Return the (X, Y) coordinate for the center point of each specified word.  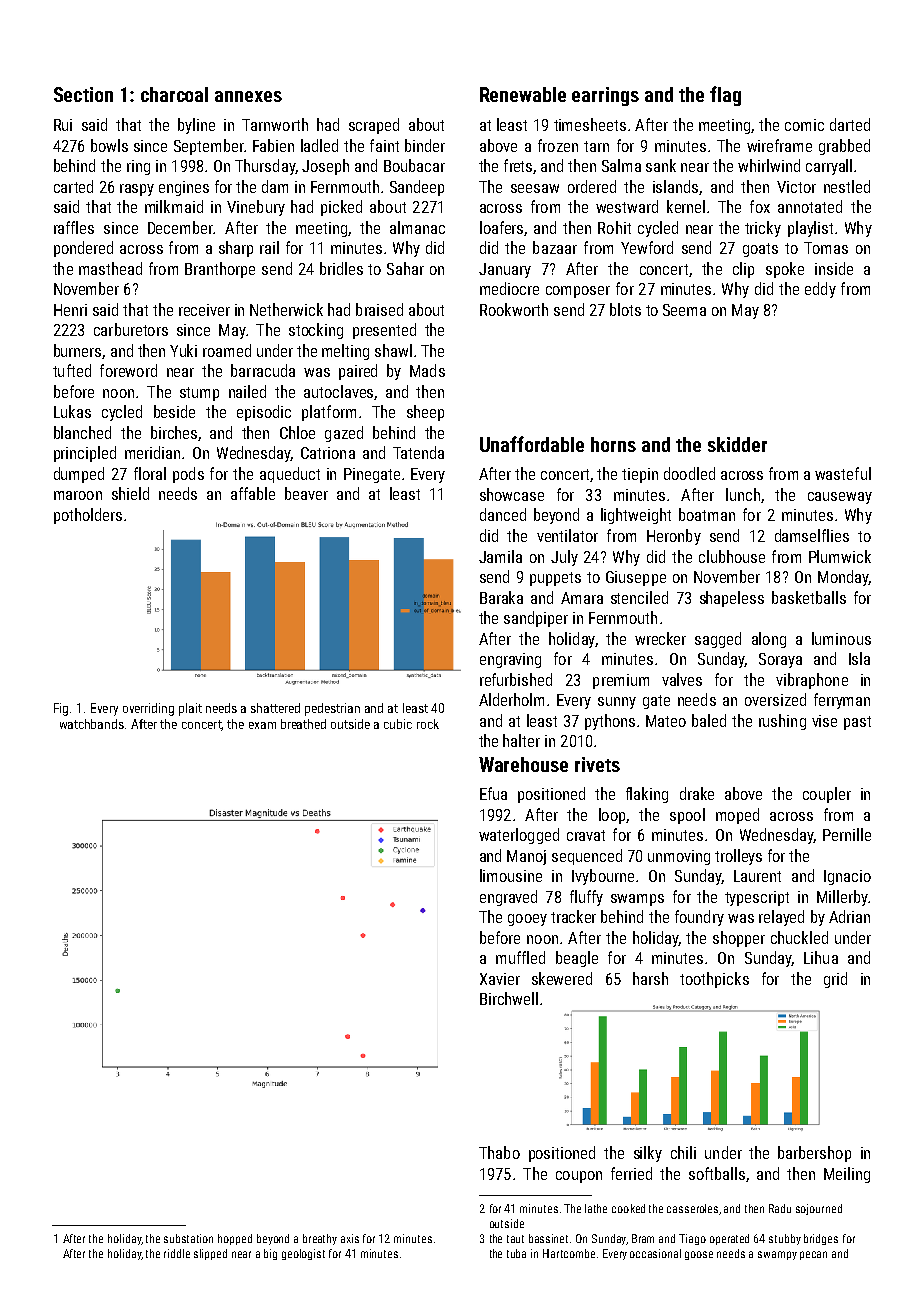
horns (613, 444)
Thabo (499, 1152)
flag (725, 96)
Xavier (500, 979)
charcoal (174, 94)
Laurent (757, 876)
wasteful (843, 473)
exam (262, 725)
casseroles (692, 1208)
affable (253, 493)
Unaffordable (532, 444)
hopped (235, 1239)
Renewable (523, 94)
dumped (79, 475)
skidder (737, 444)
